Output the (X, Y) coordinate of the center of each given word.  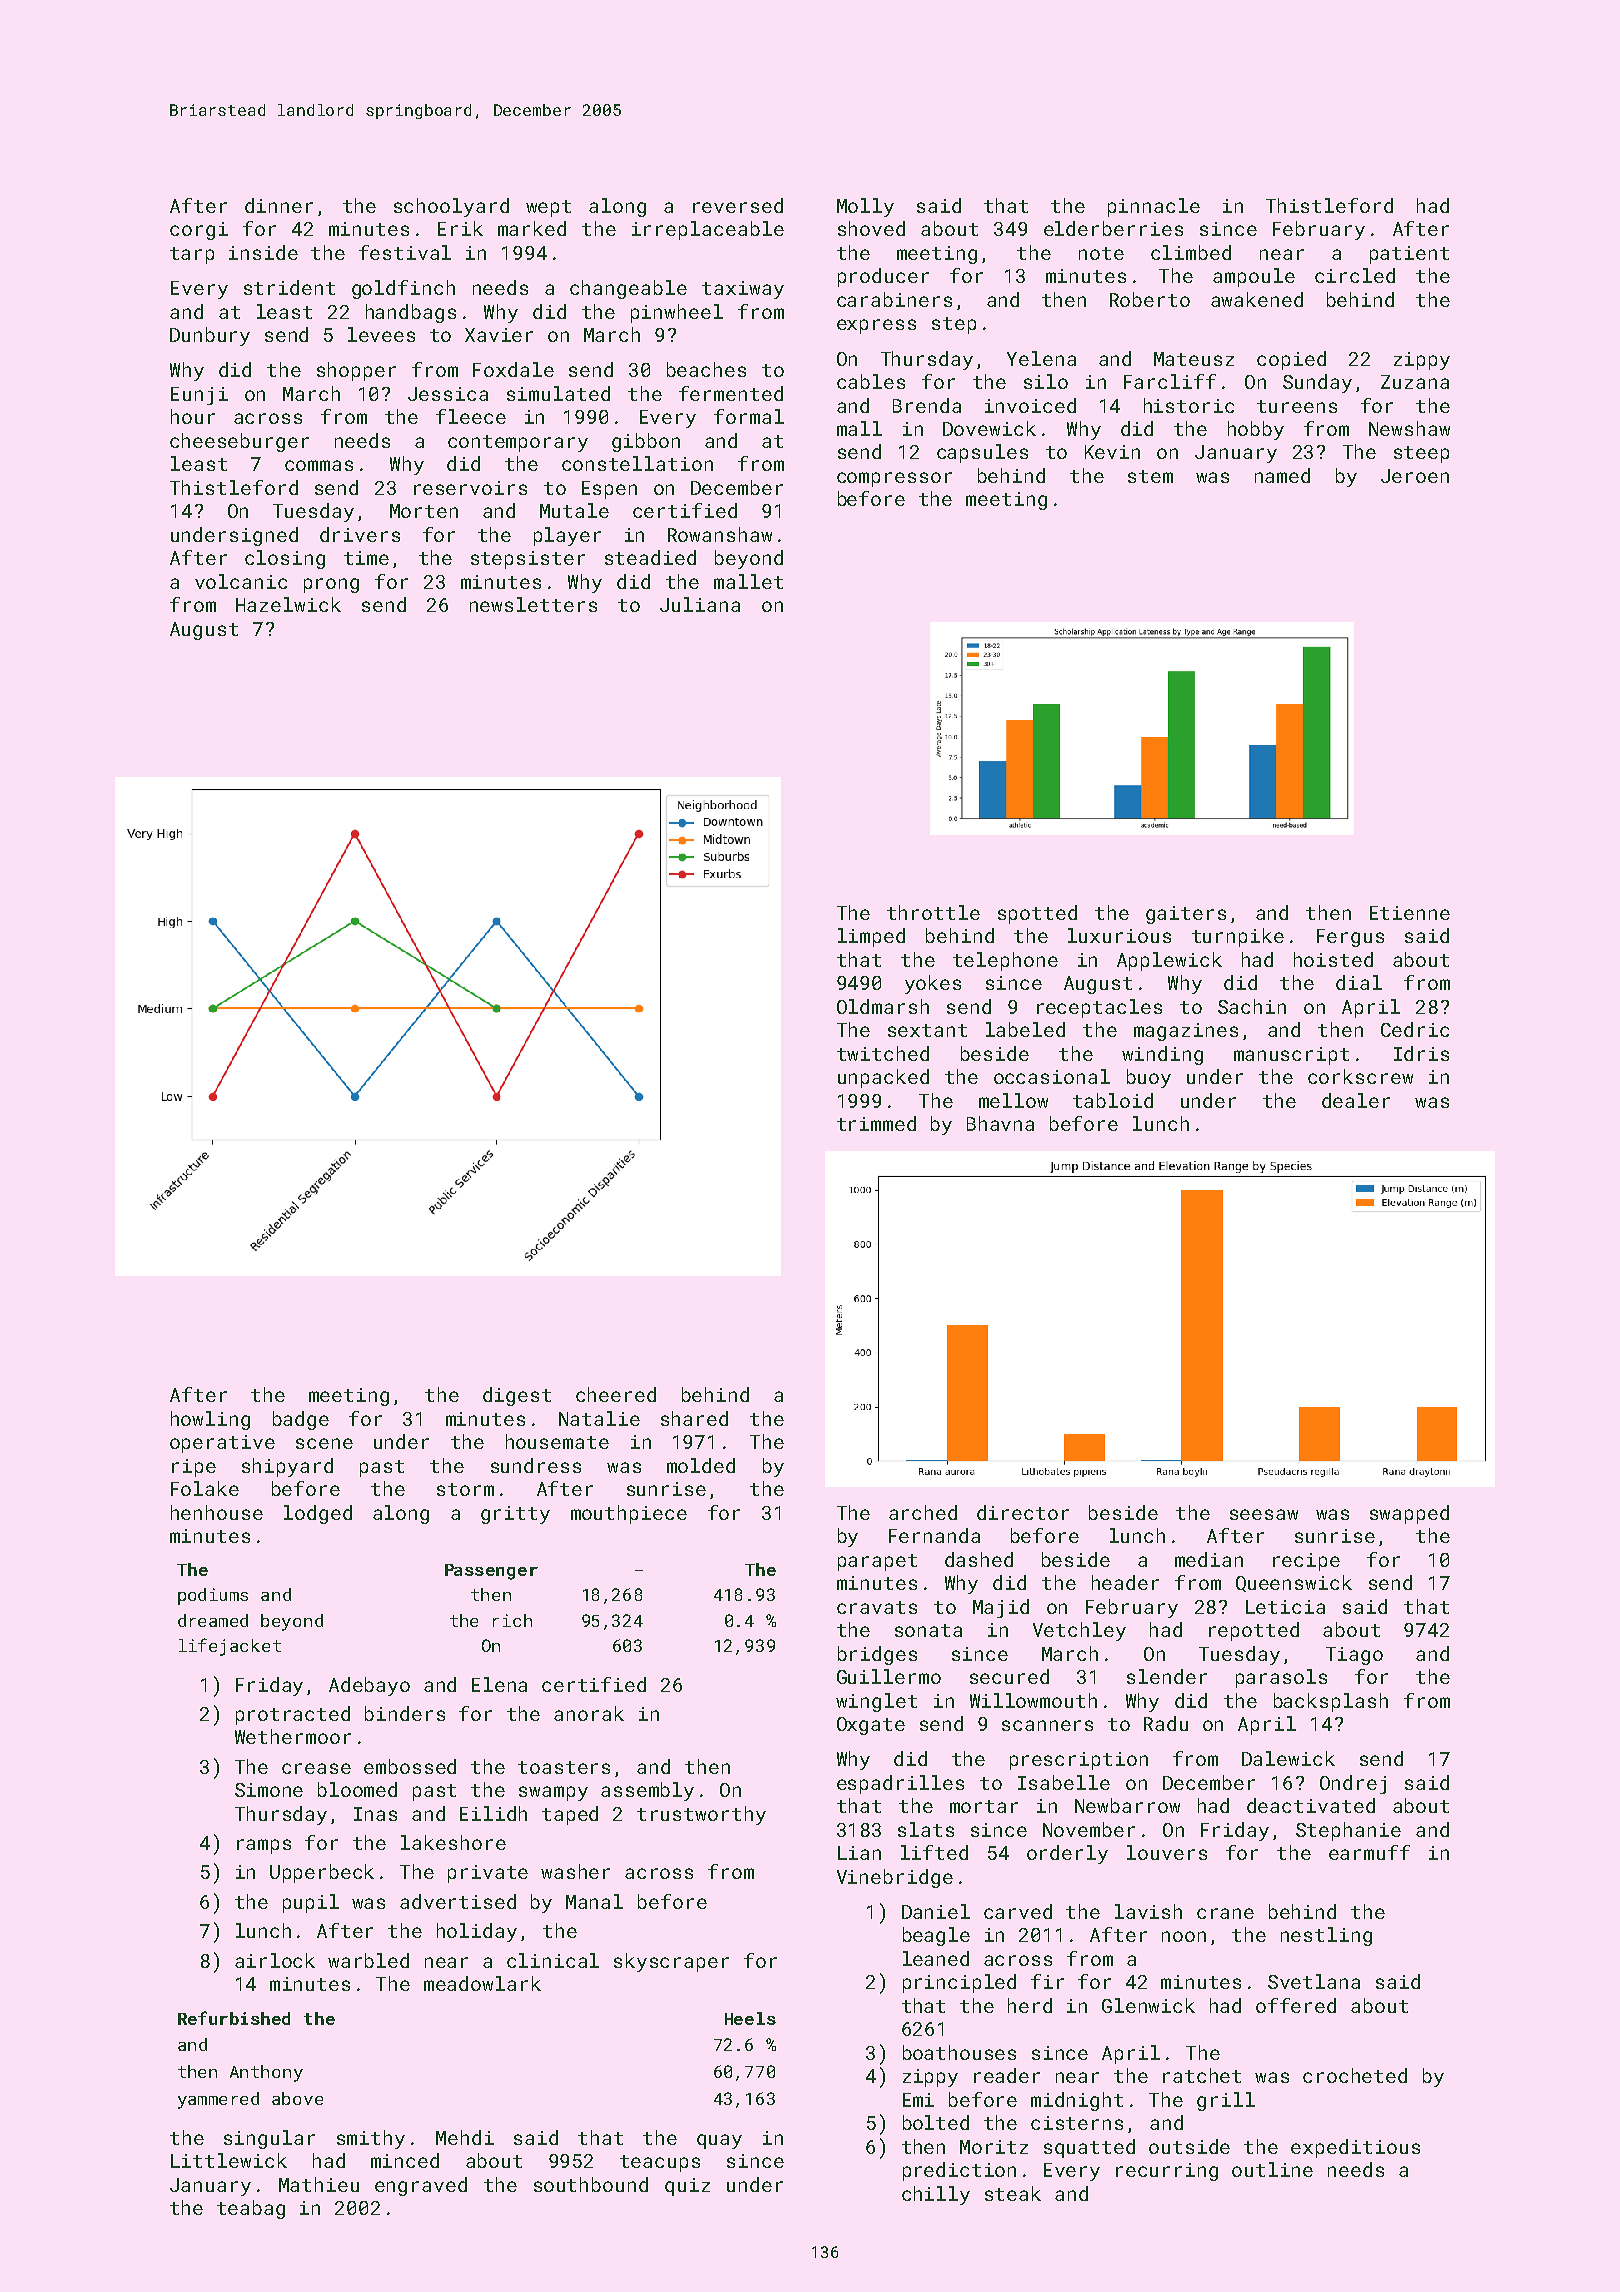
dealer (1356, 1100)
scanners (1047, 1725)
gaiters (1186, 915)
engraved (421, 2186)
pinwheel (677, 313)
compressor (894, 479)
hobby (1256, 430)
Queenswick (1294, 1583)
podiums (213, 1596)
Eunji (199, 396)
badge (301, 1420)
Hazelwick (288, 604)
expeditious (1355, 2148)
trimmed (876, 1123)
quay (719, 2141)
